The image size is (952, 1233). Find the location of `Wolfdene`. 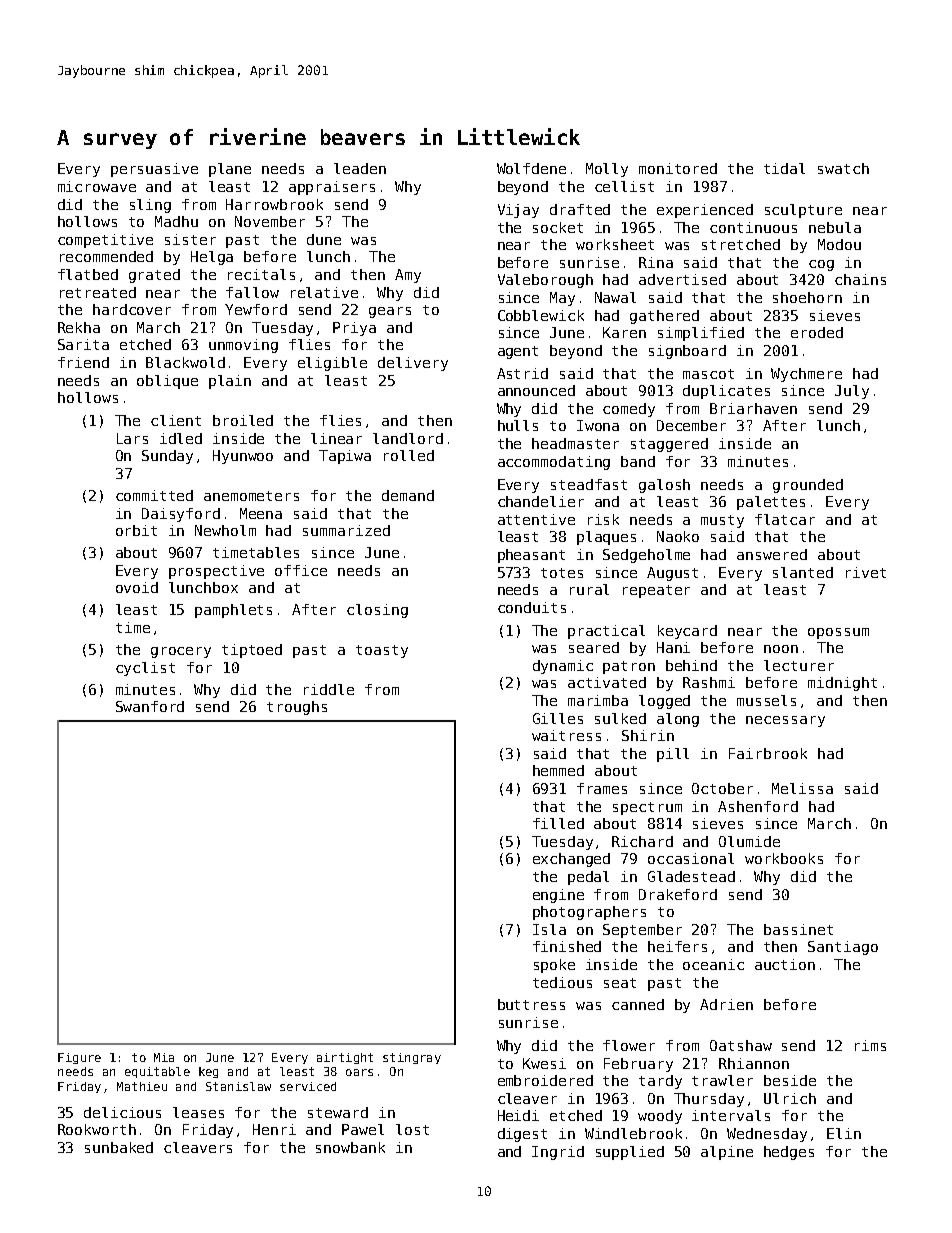

Wolfdene is located at coordinates (531, 168).
